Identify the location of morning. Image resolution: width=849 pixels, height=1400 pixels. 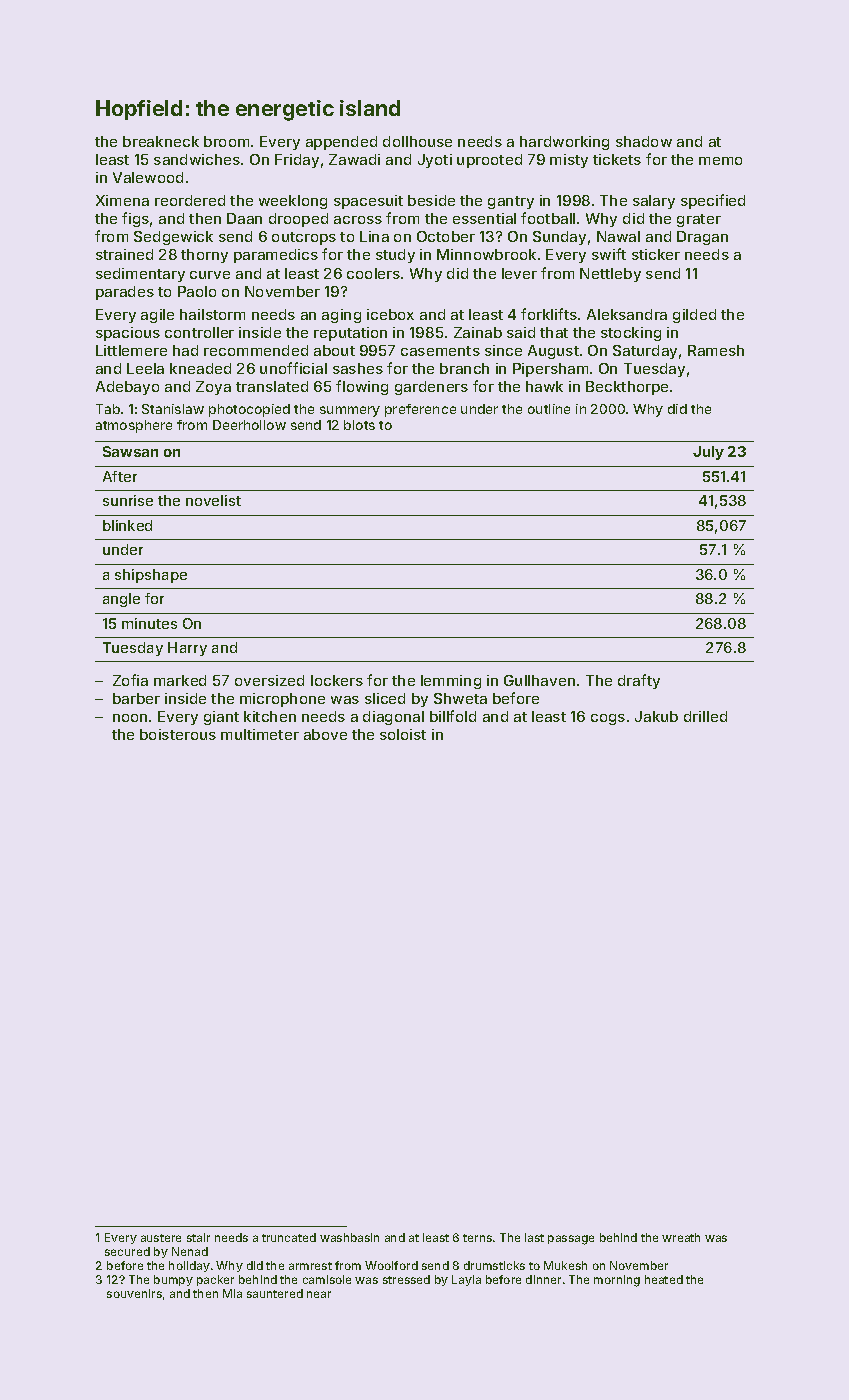
(617, 1281).
